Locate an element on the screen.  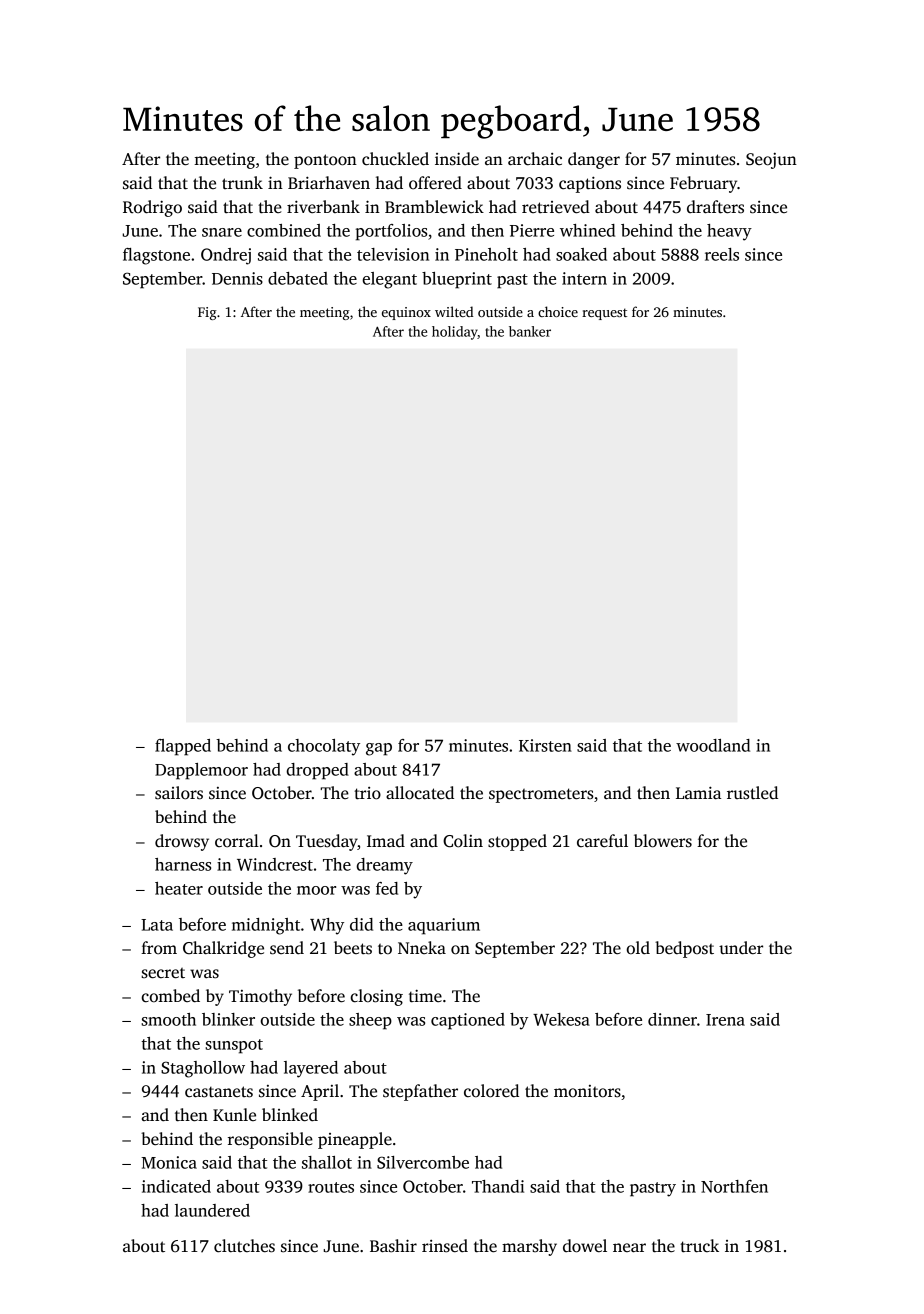
flagstone is located at coordinates (156, 256).
